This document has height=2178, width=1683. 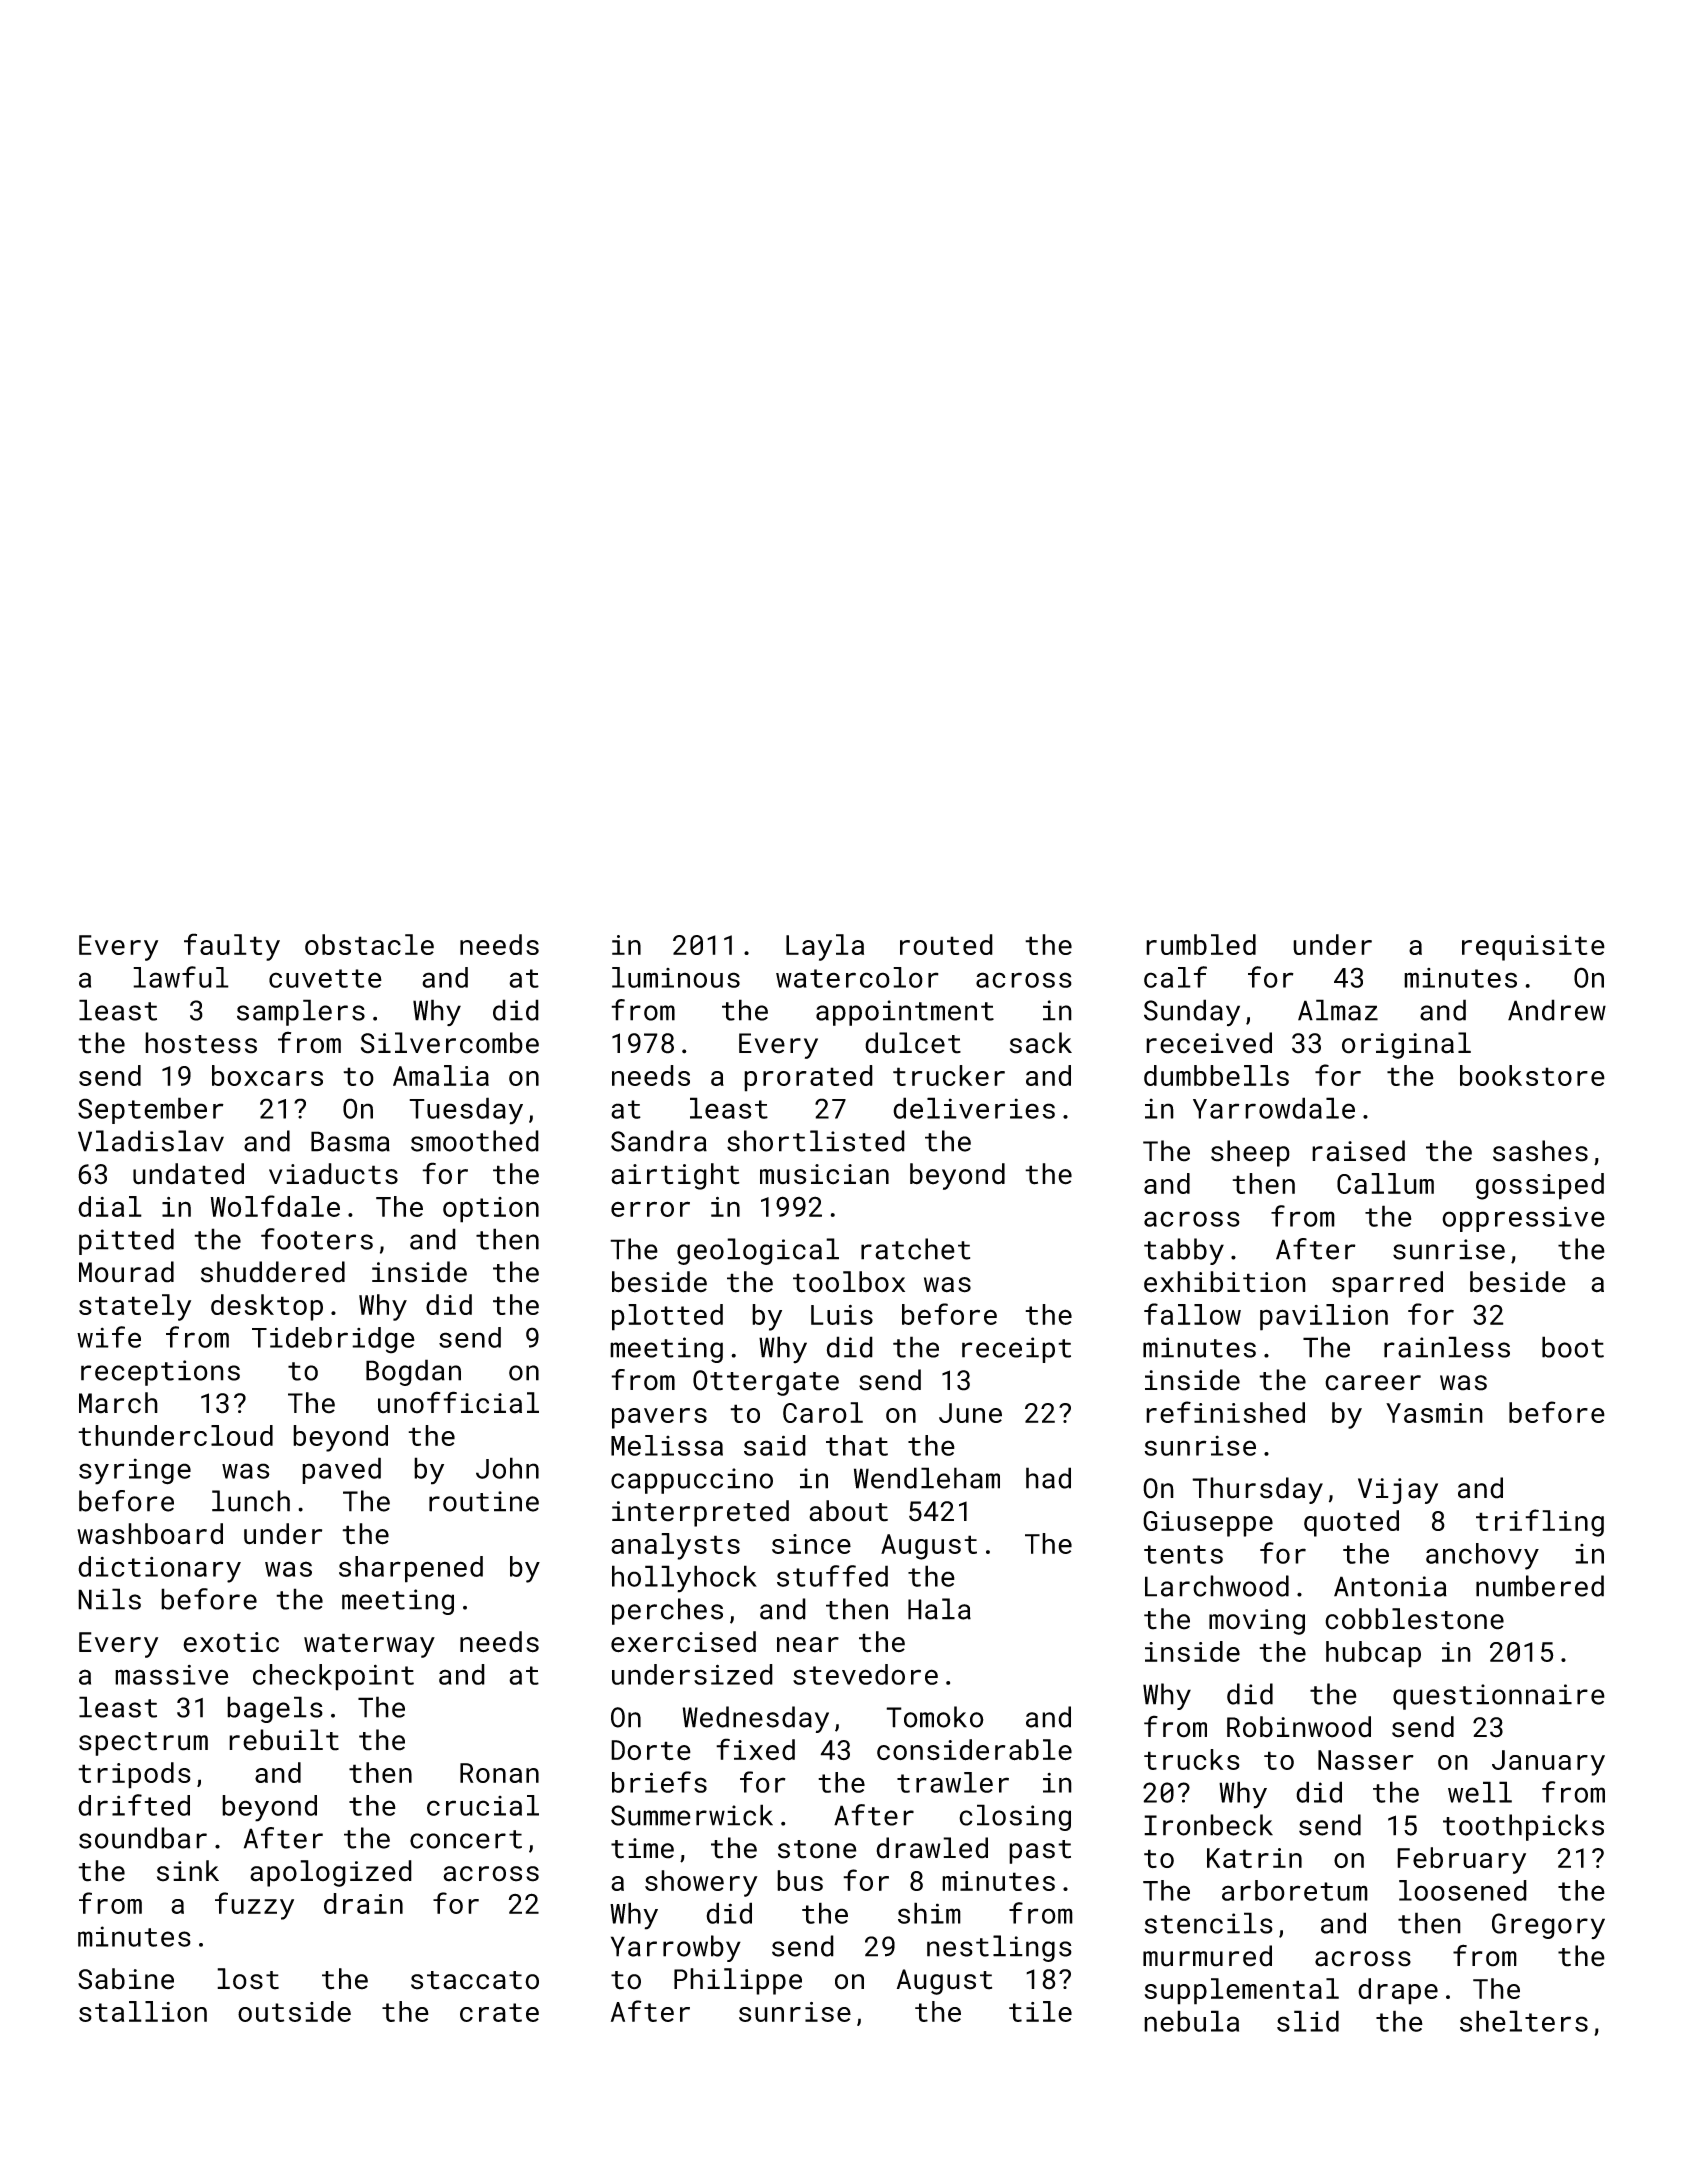 What do you see at coordinates (1250, 1153) in the document?
I see `sheep` at bounding box center [1250, 1153].
